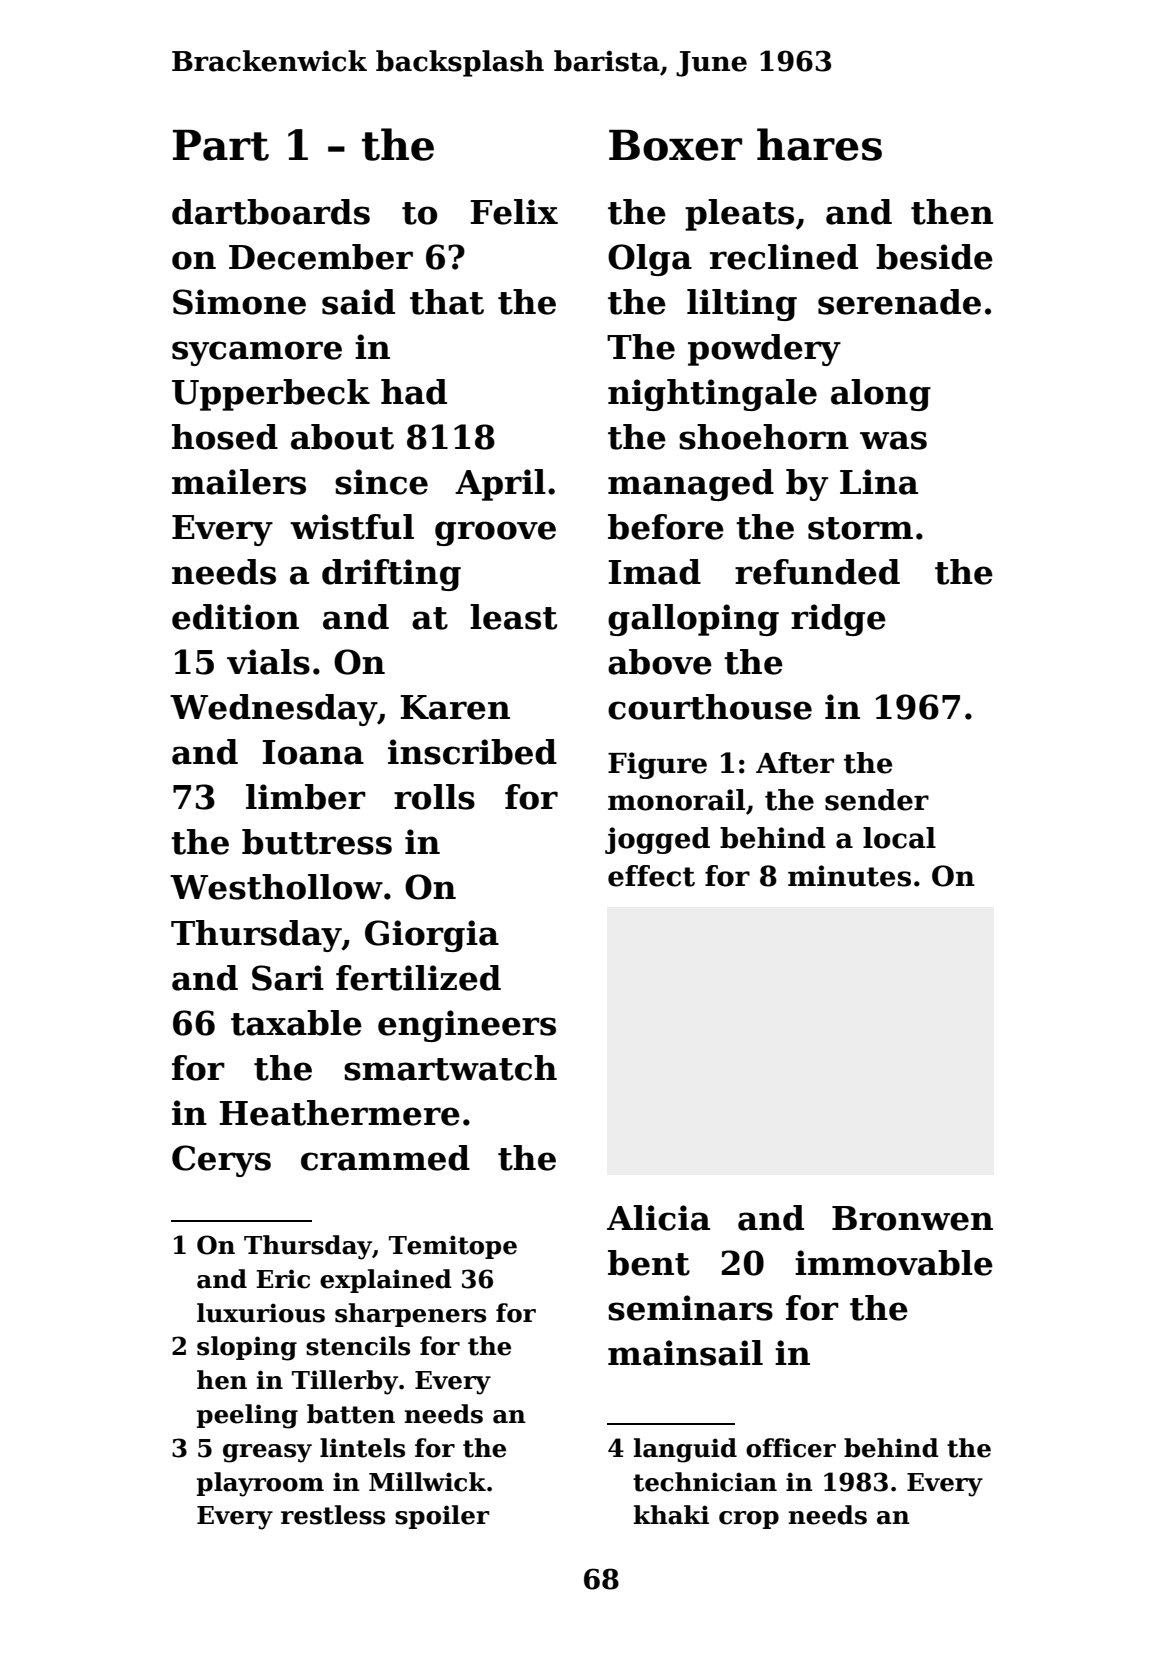 The height and width of the document is (1654, 1165). What do you see at coordinates (221, 145) in the document?
I see `Part` at bounding box center [221, 145].
